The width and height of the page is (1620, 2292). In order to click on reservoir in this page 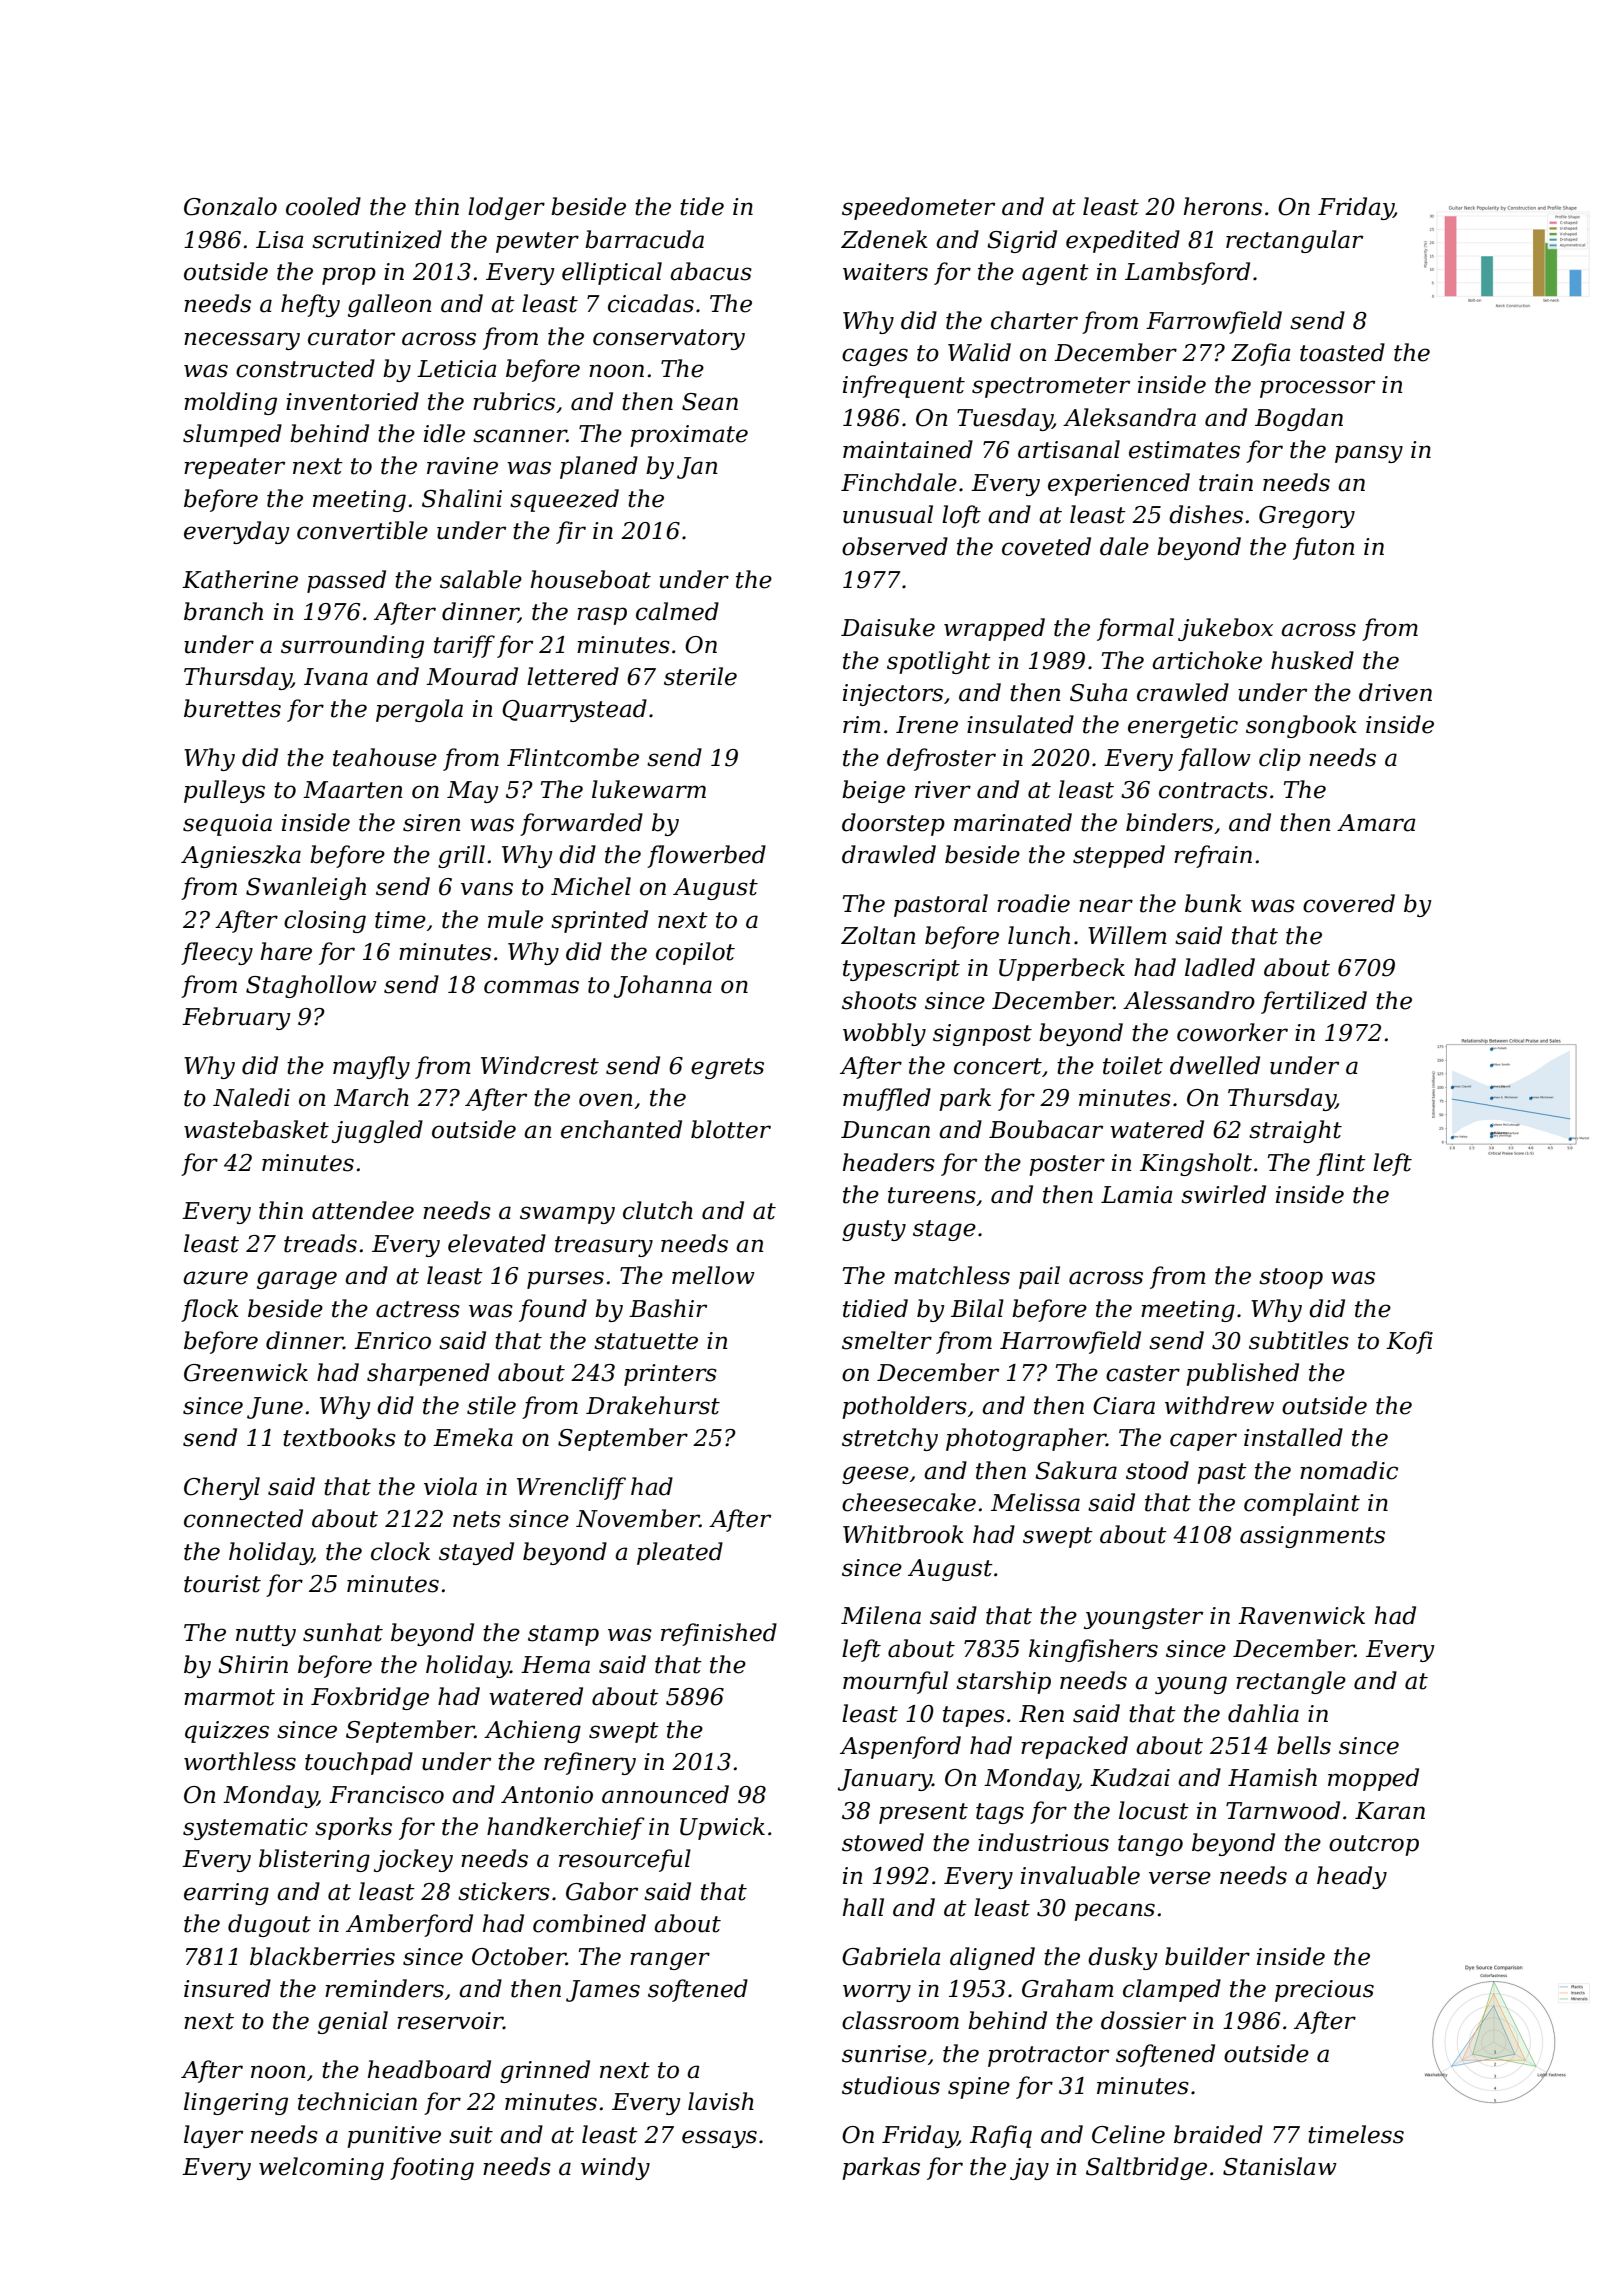, I will do `click(450, 2021)`.
